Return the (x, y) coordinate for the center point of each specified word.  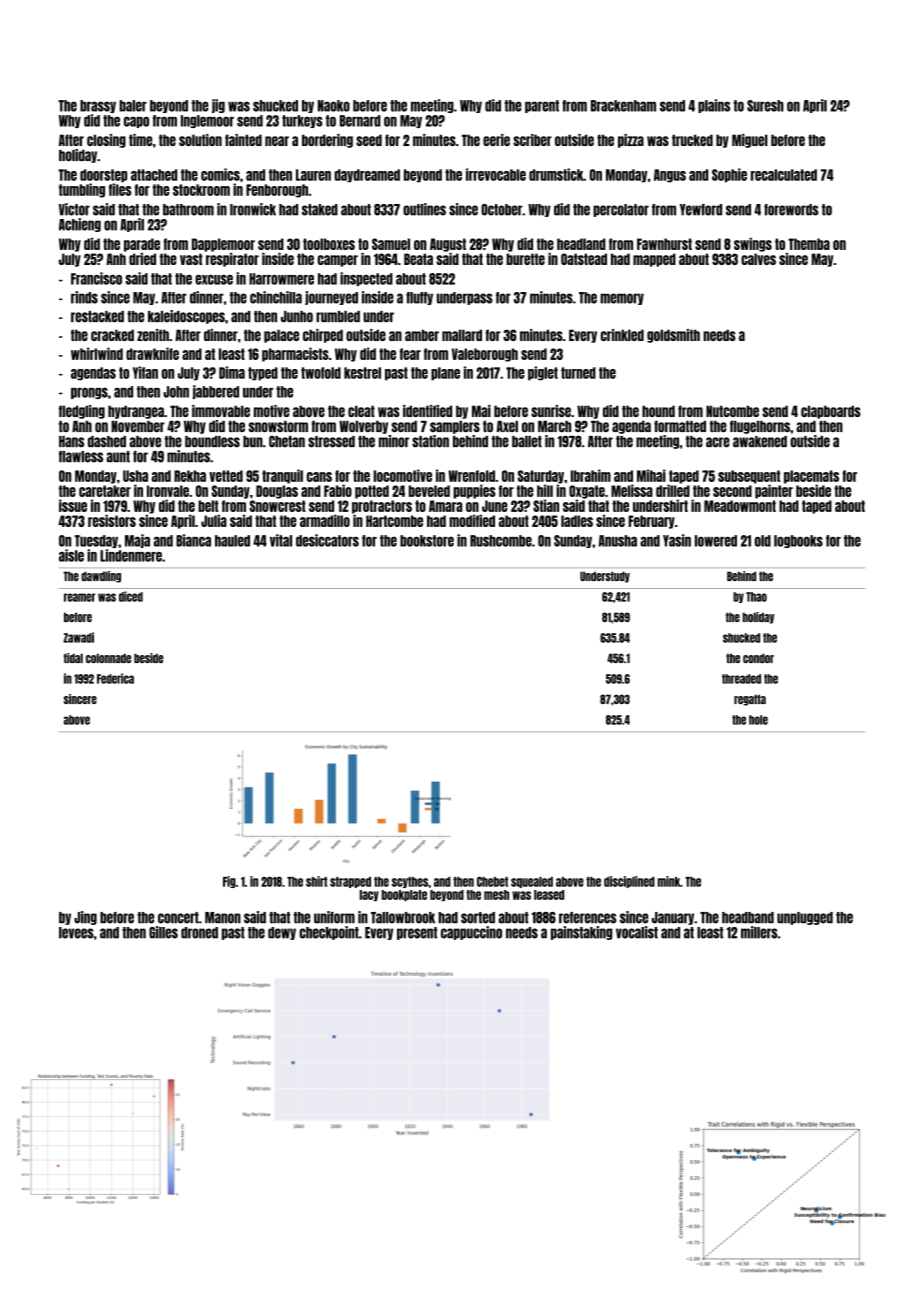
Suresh (765, 106)
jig (218, 106)
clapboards (831, 412)
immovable (221, 411)
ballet (527, 442)
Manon (223, 918)
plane (445, 374)
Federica (115, 678)
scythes (410, 882)
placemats (811, 477)
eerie (496, 140)
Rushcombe (501, 541)
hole (758, 720)
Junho (297, 317)
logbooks (798, 541)
